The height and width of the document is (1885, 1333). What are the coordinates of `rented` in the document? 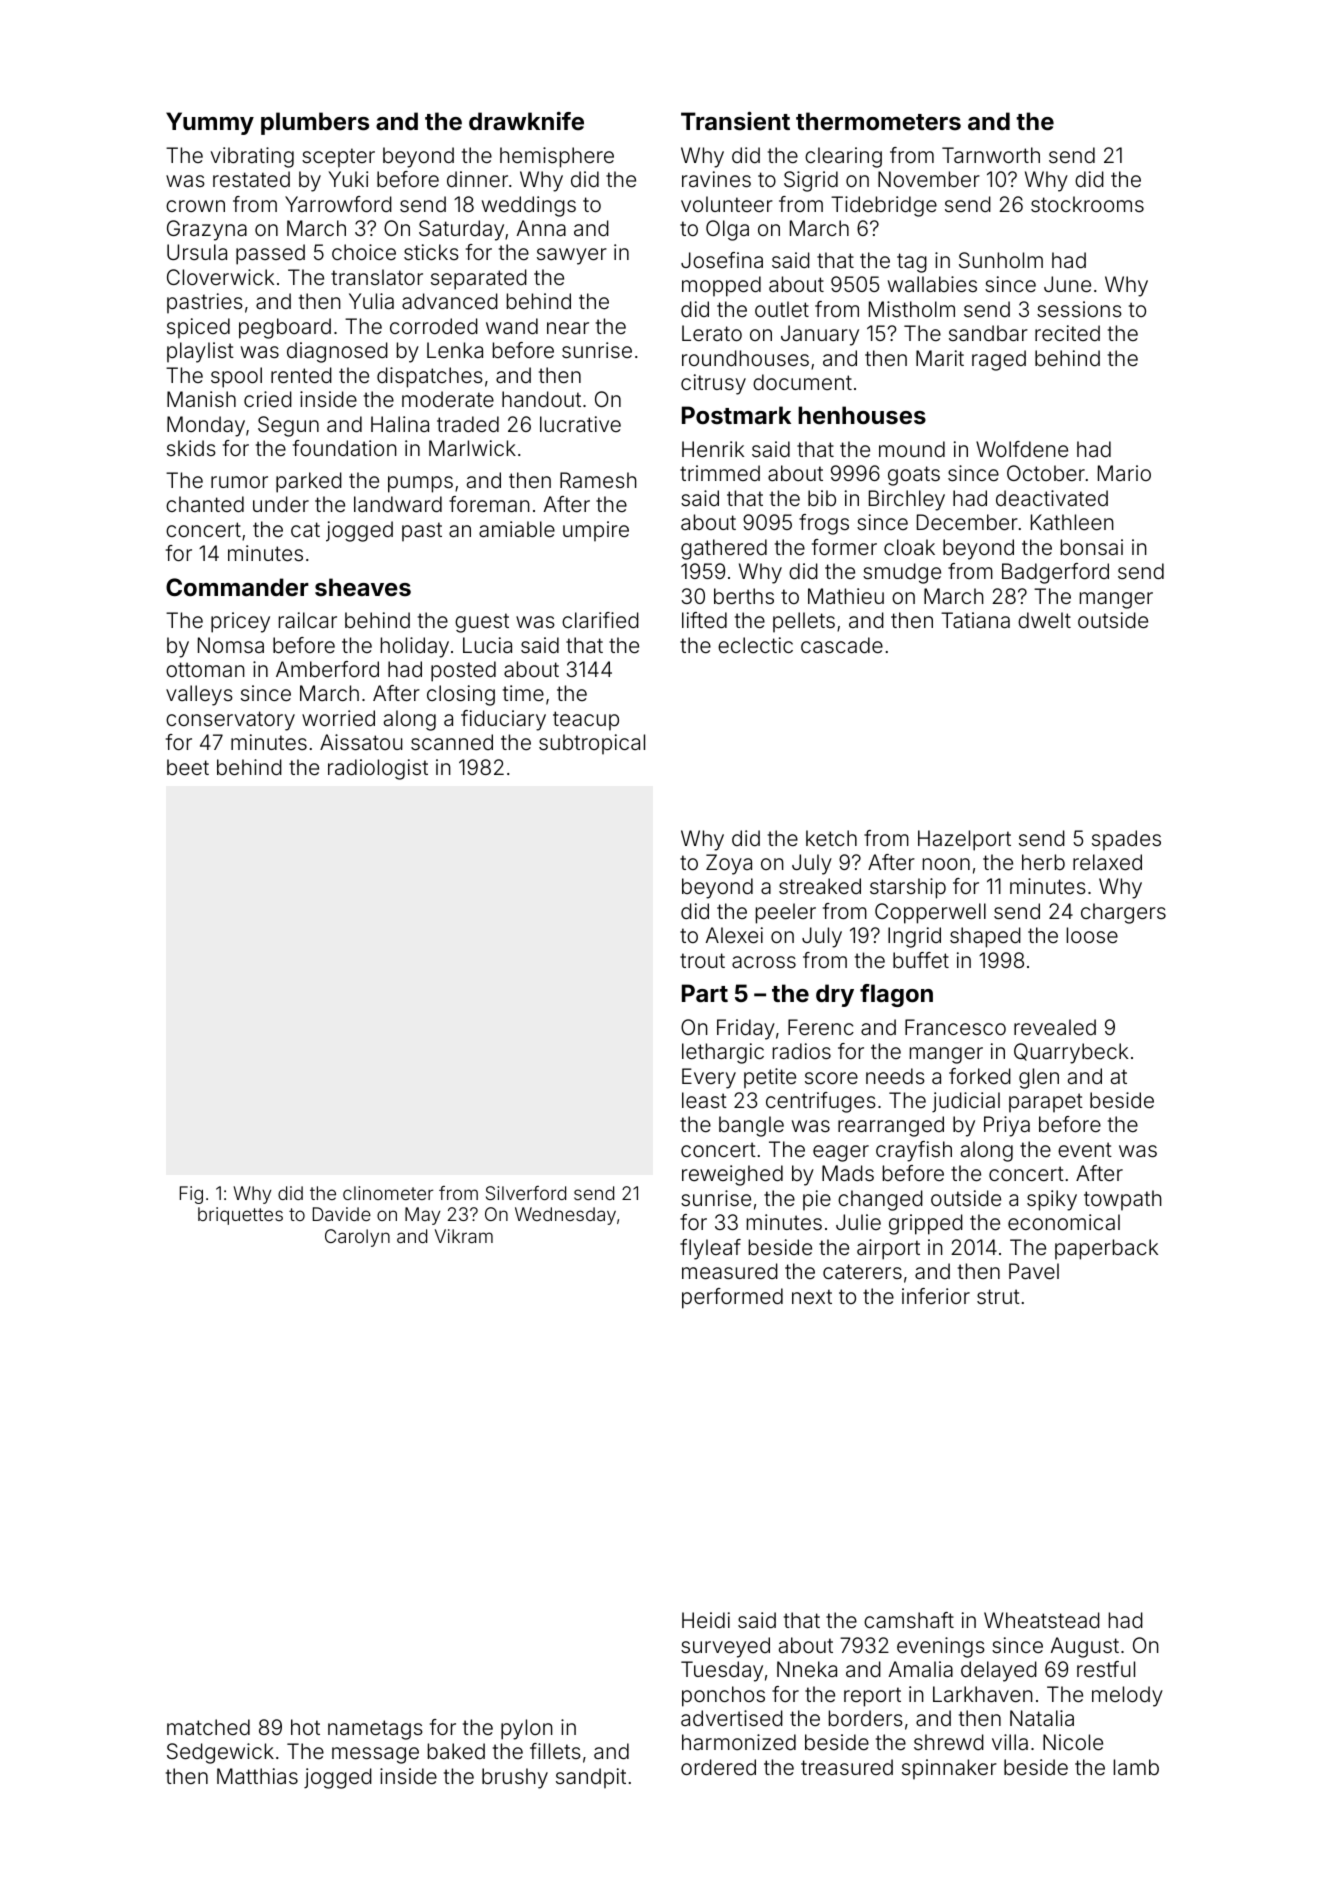 It's located at (301, 375).
